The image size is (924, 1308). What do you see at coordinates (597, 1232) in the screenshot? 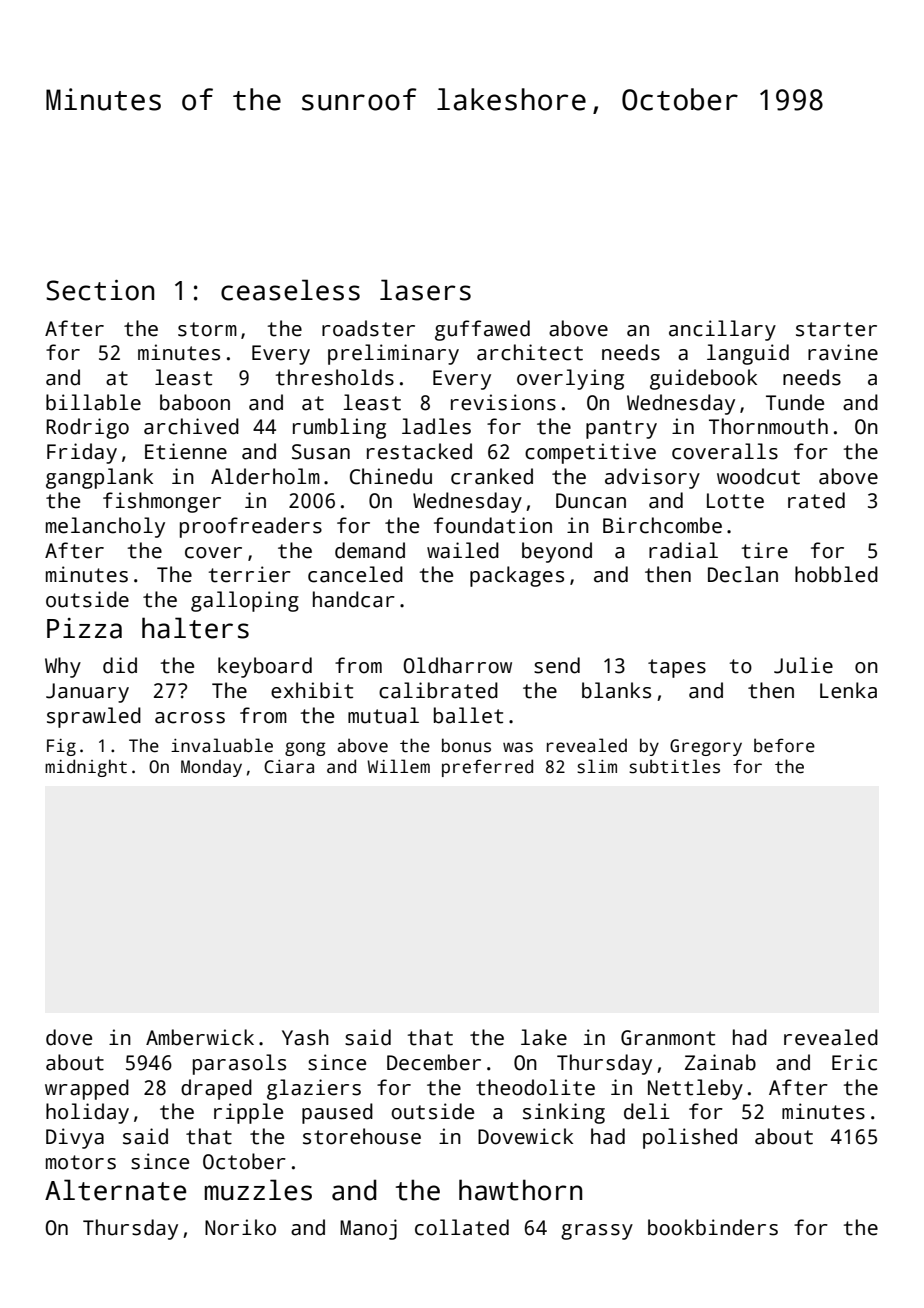
I see `grassy` at bounding box center [597, 1232].
